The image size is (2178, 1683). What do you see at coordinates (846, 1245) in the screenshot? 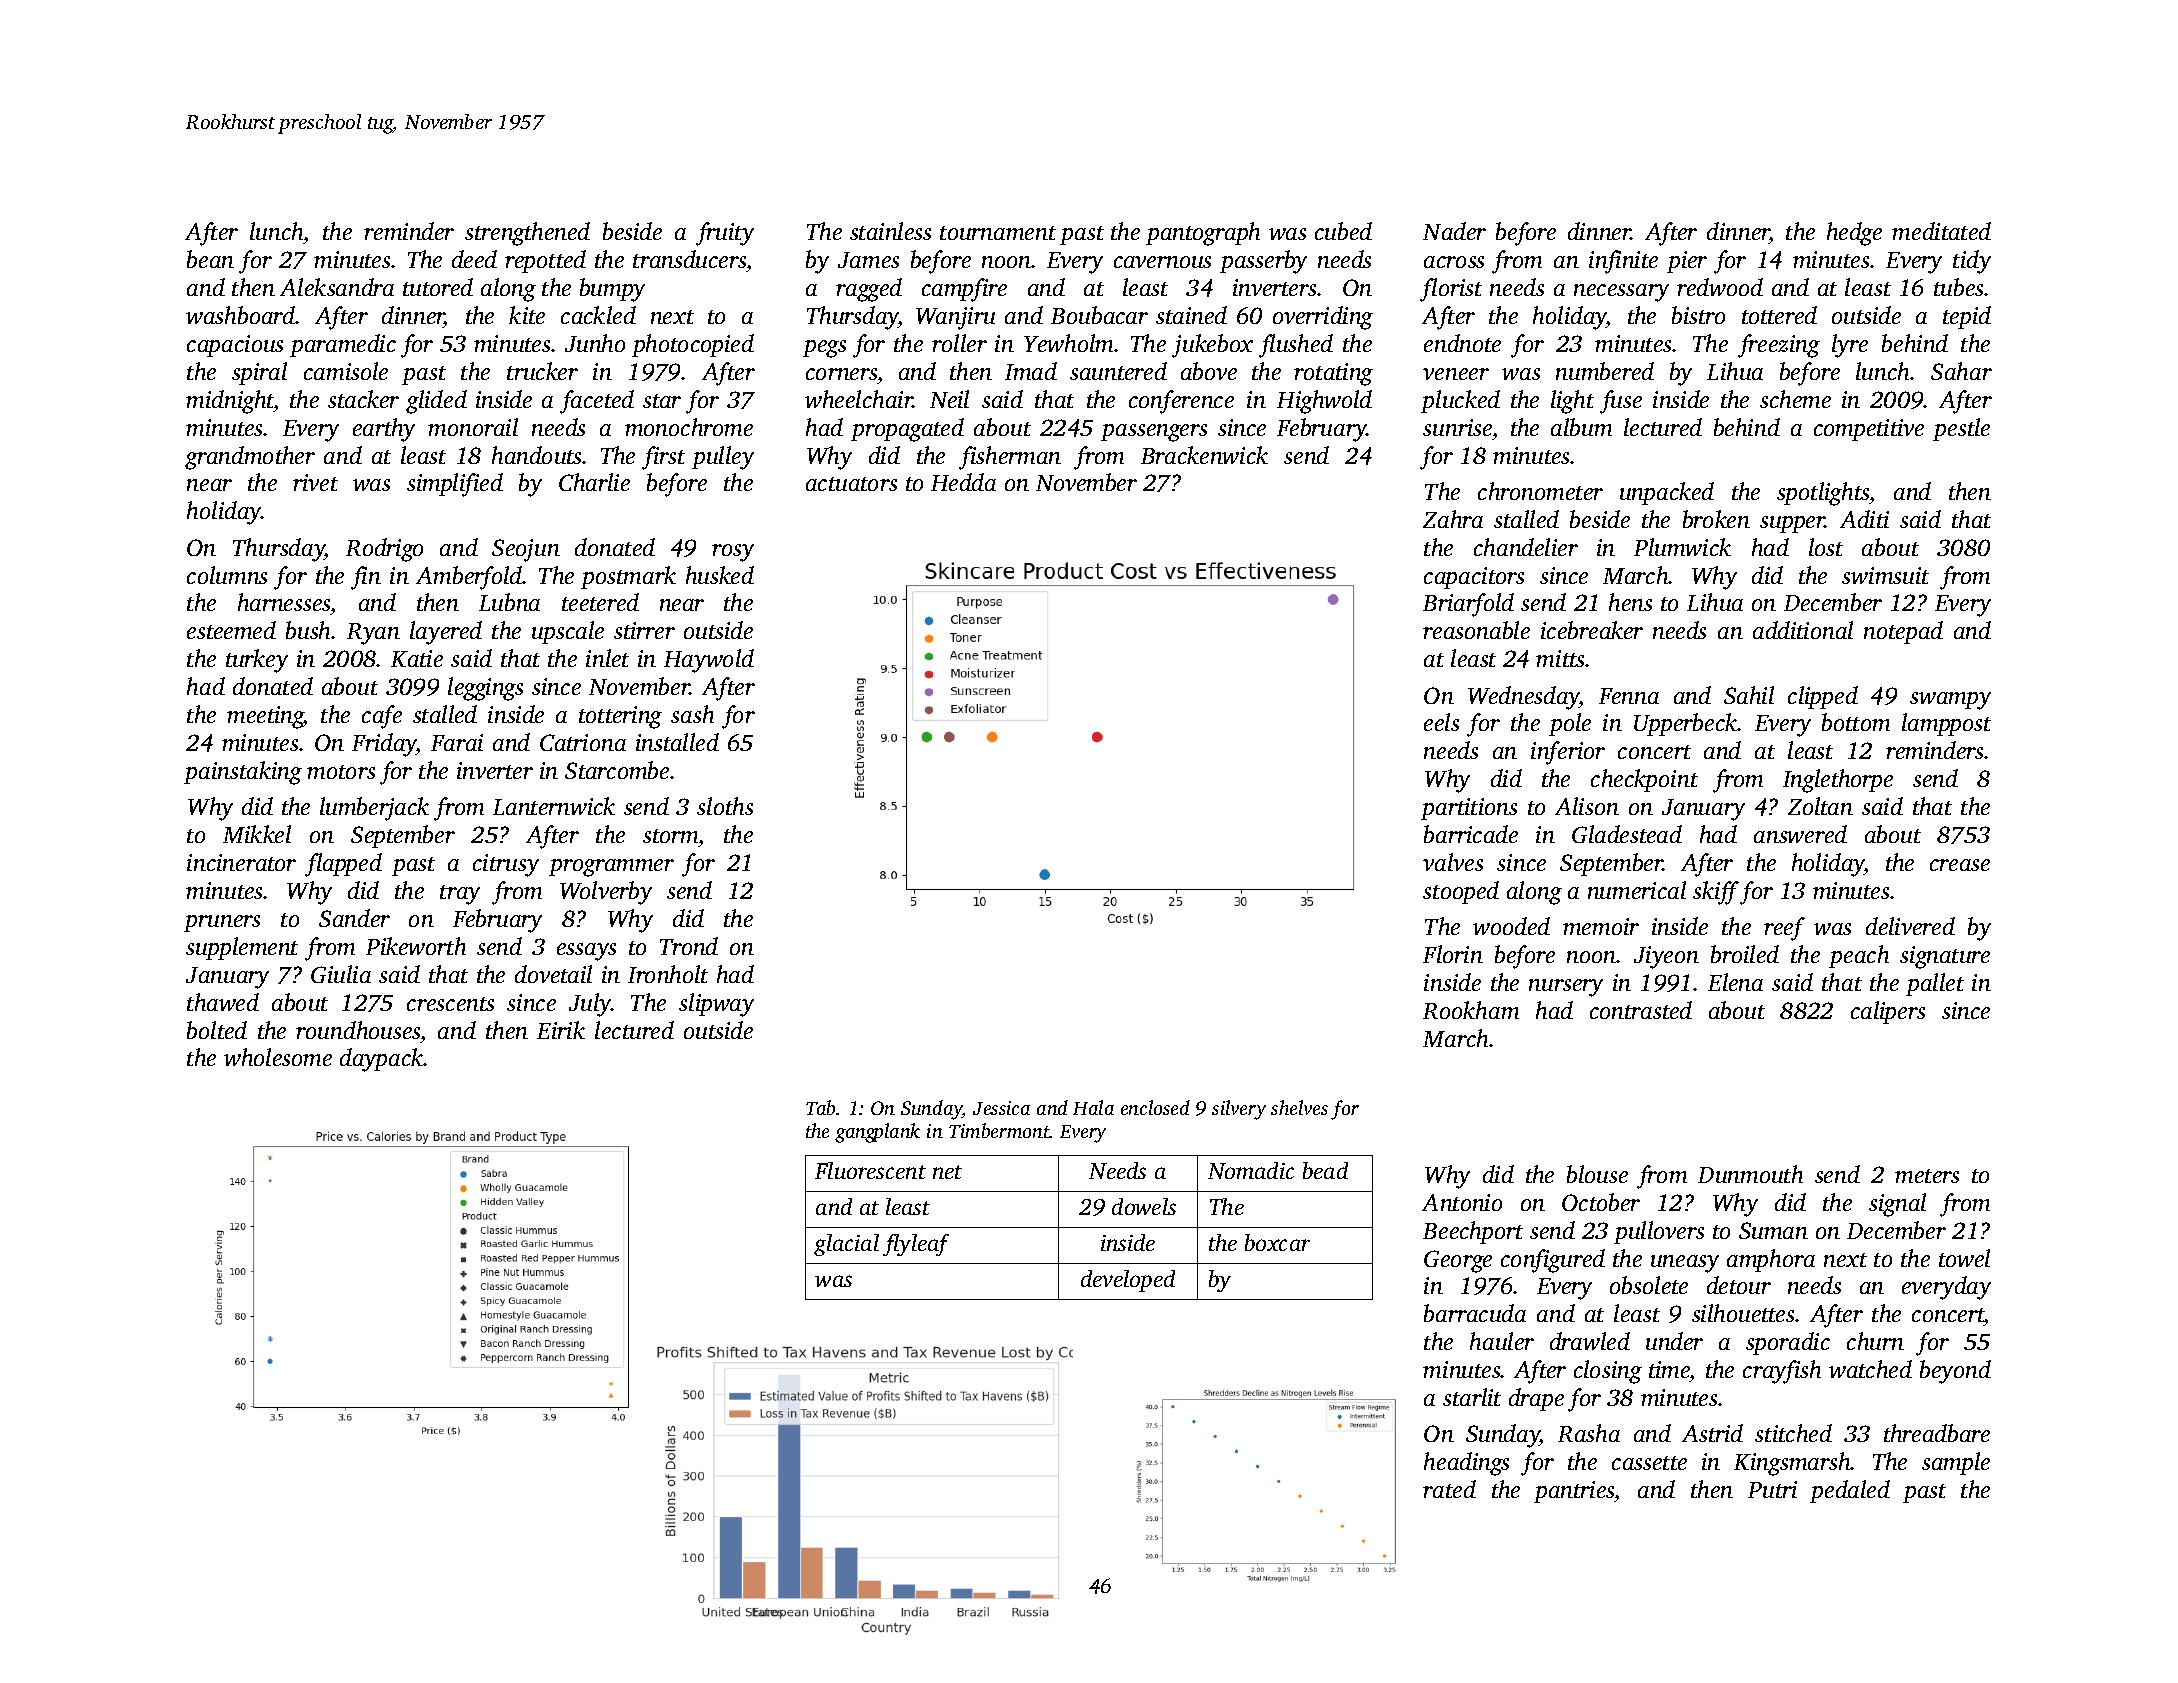
I see `glacial` at bounding box center [846, 1245].
